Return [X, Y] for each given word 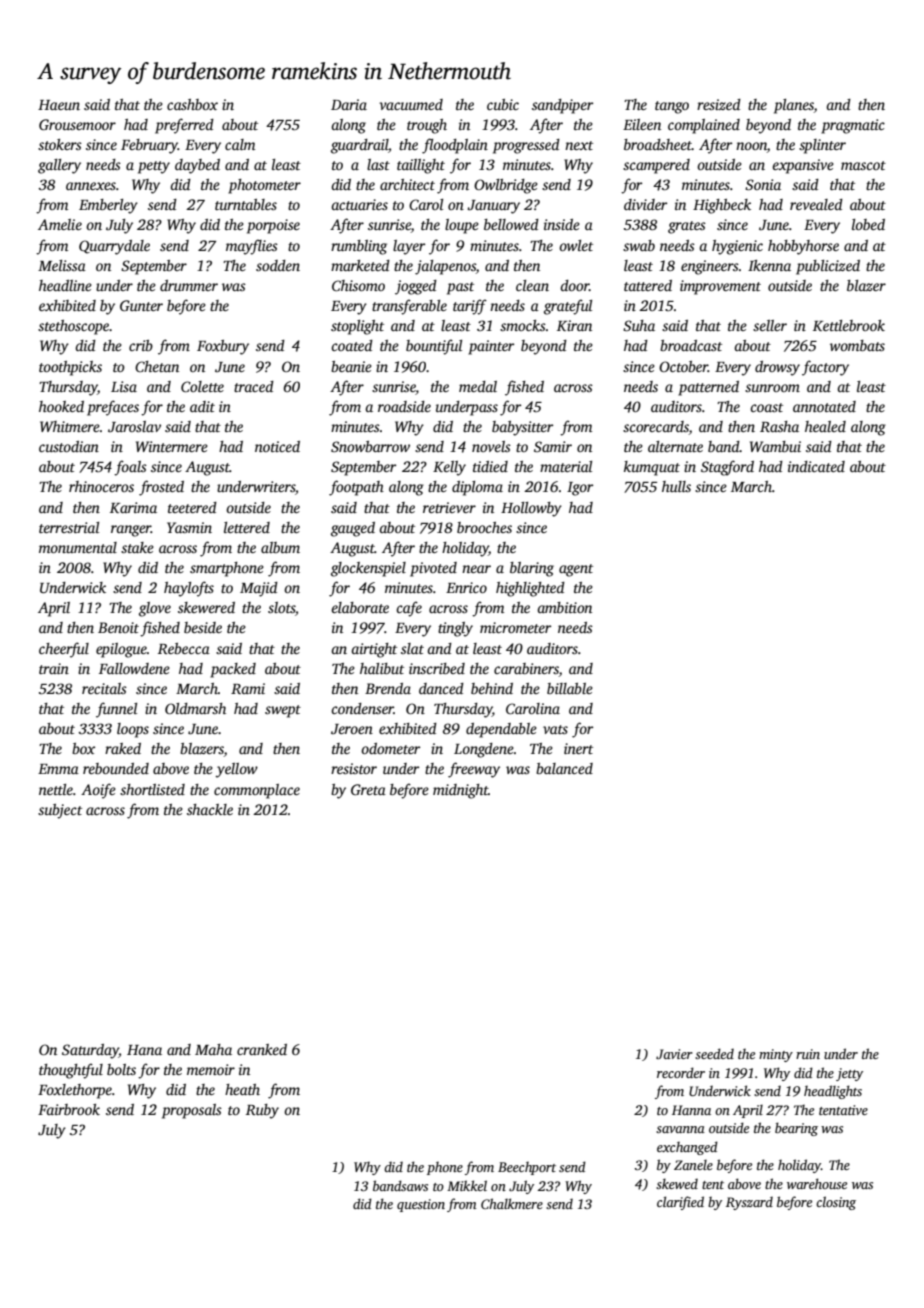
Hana [144, 1050]
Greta [368, 789]
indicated [816, 466]
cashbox [192, 104]
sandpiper [562, 106]
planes [794, 106]
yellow [237, 770]
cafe [409, 609]
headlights [833, 1092]
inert [578, 748]
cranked [262, 1049]
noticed [277, 446]
